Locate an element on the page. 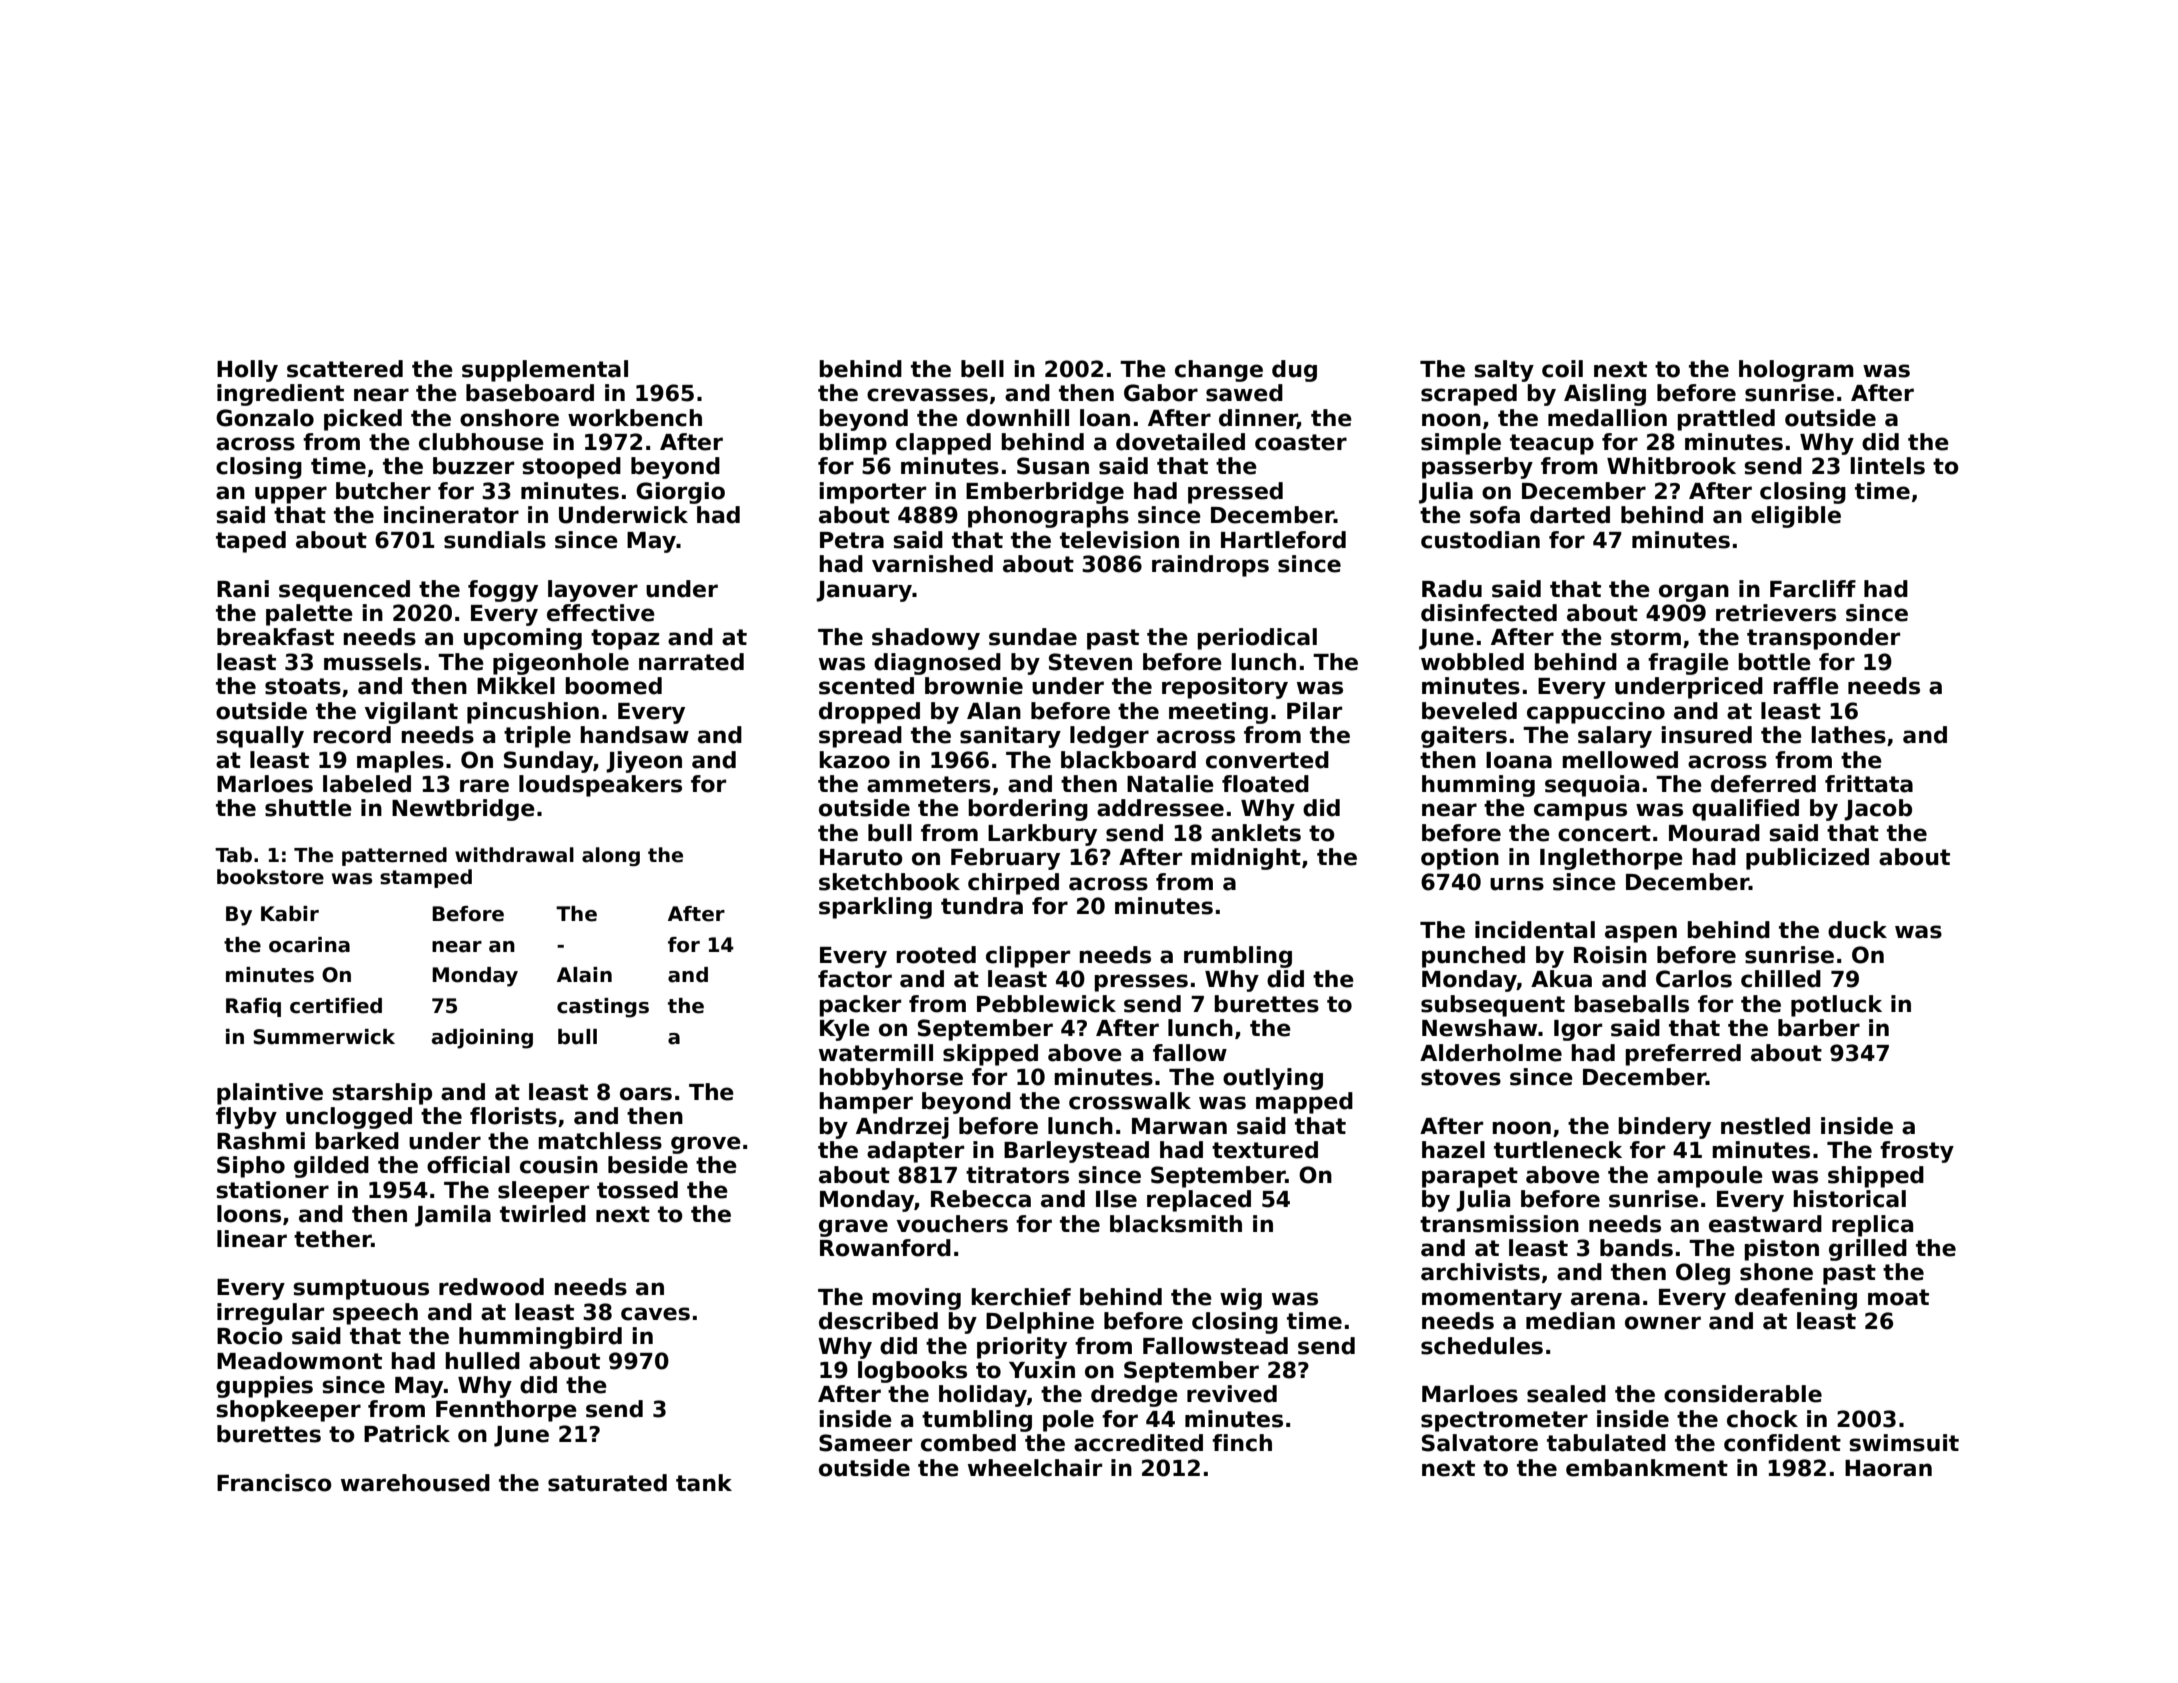 The width and height of the document is (2178, 1683). owner is located at coordinates (1663, 1323).
